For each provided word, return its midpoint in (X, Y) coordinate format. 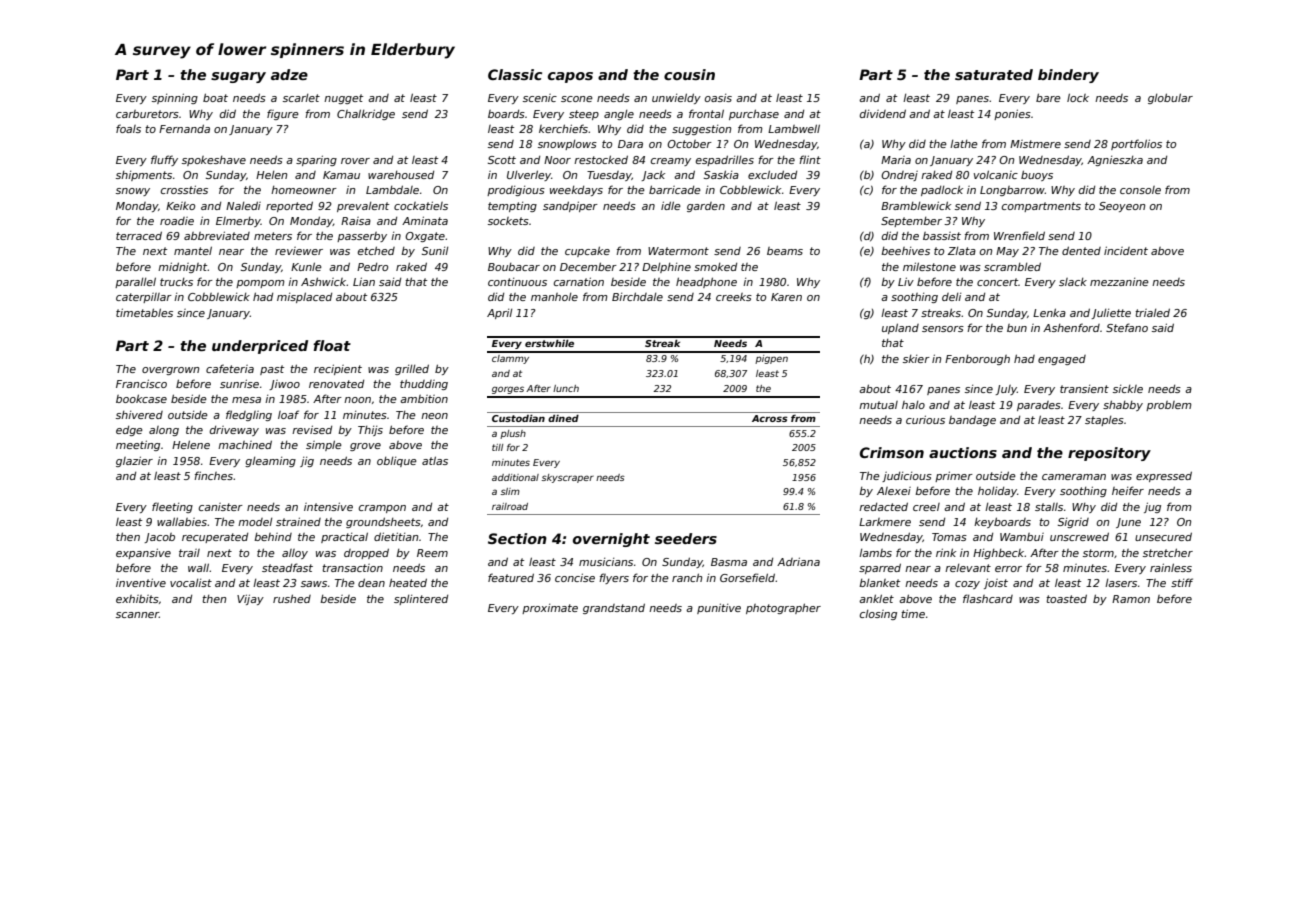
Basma (729, 562)
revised (312, 429)
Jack (653, 175)
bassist (942, 236)
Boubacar (514, 267)
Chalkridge (366, 114)
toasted (1066, 598)
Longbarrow (1012, 191)
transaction (352, 568)
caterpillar (144, 298)
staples (1104, 421)
